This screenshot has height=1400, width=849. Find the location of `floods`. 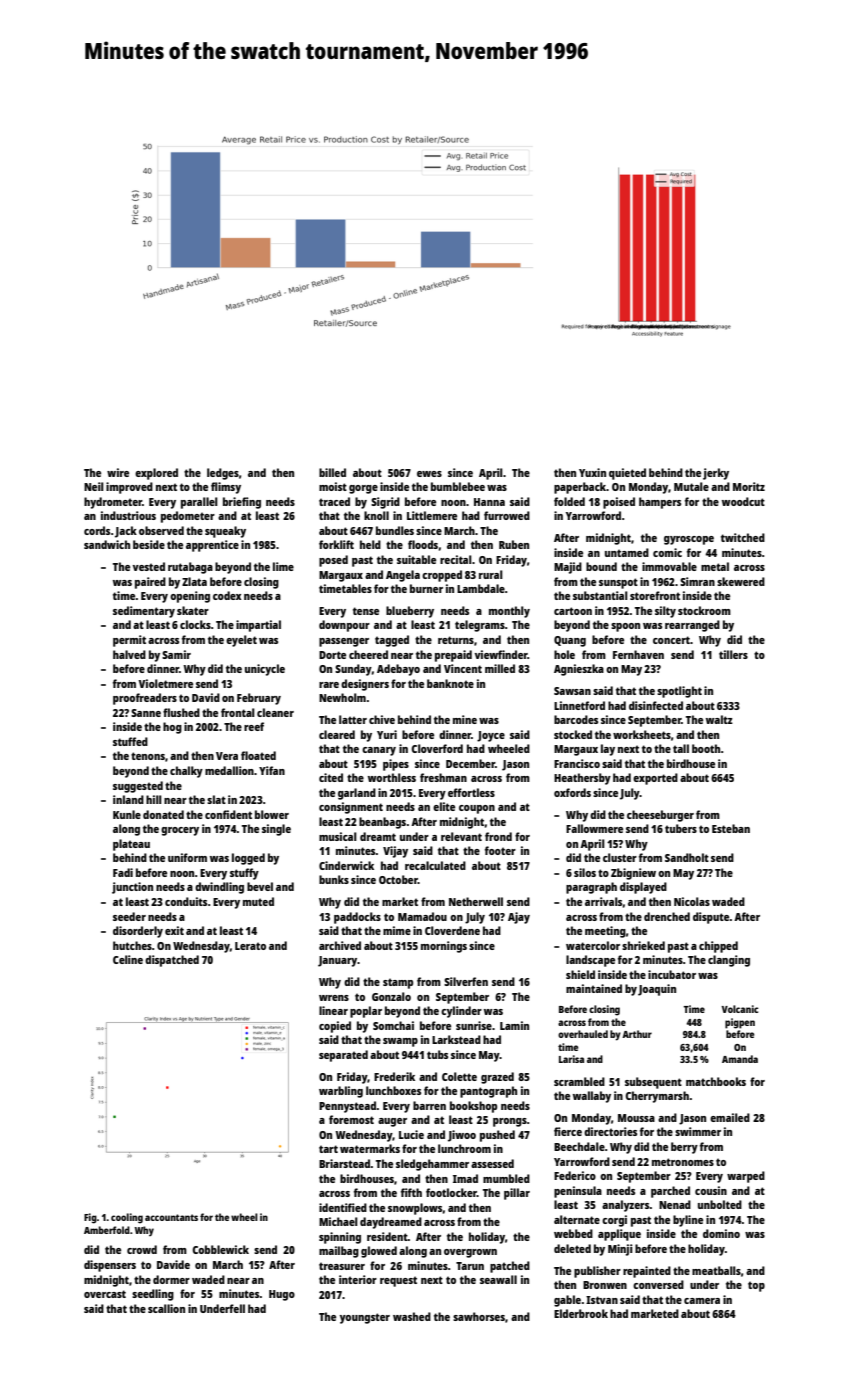

floods is located at coordinates (423, 544).
